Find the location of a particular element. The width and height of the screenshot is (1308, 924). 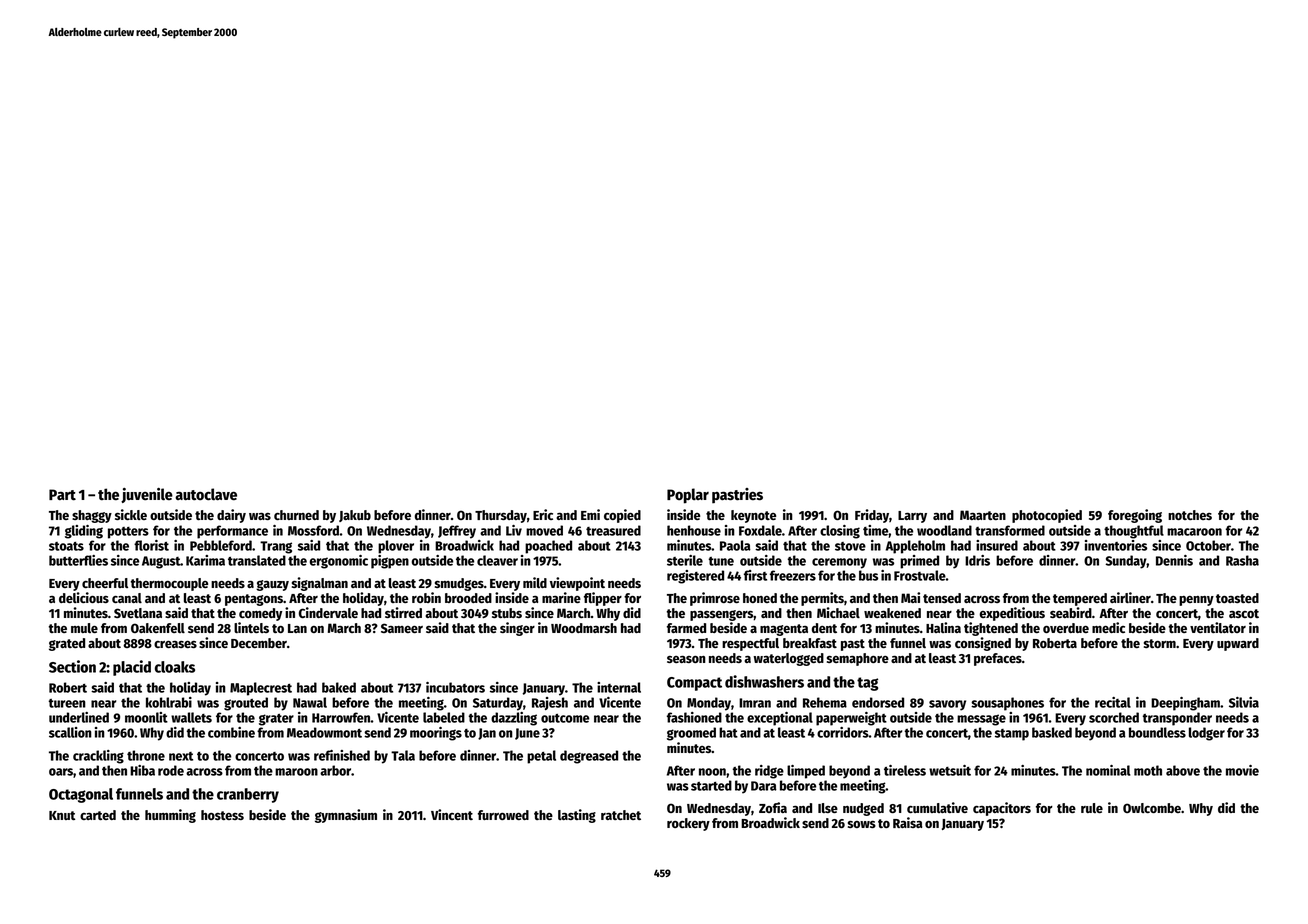

Owlcombe is located at coordinates (1152, 808).
